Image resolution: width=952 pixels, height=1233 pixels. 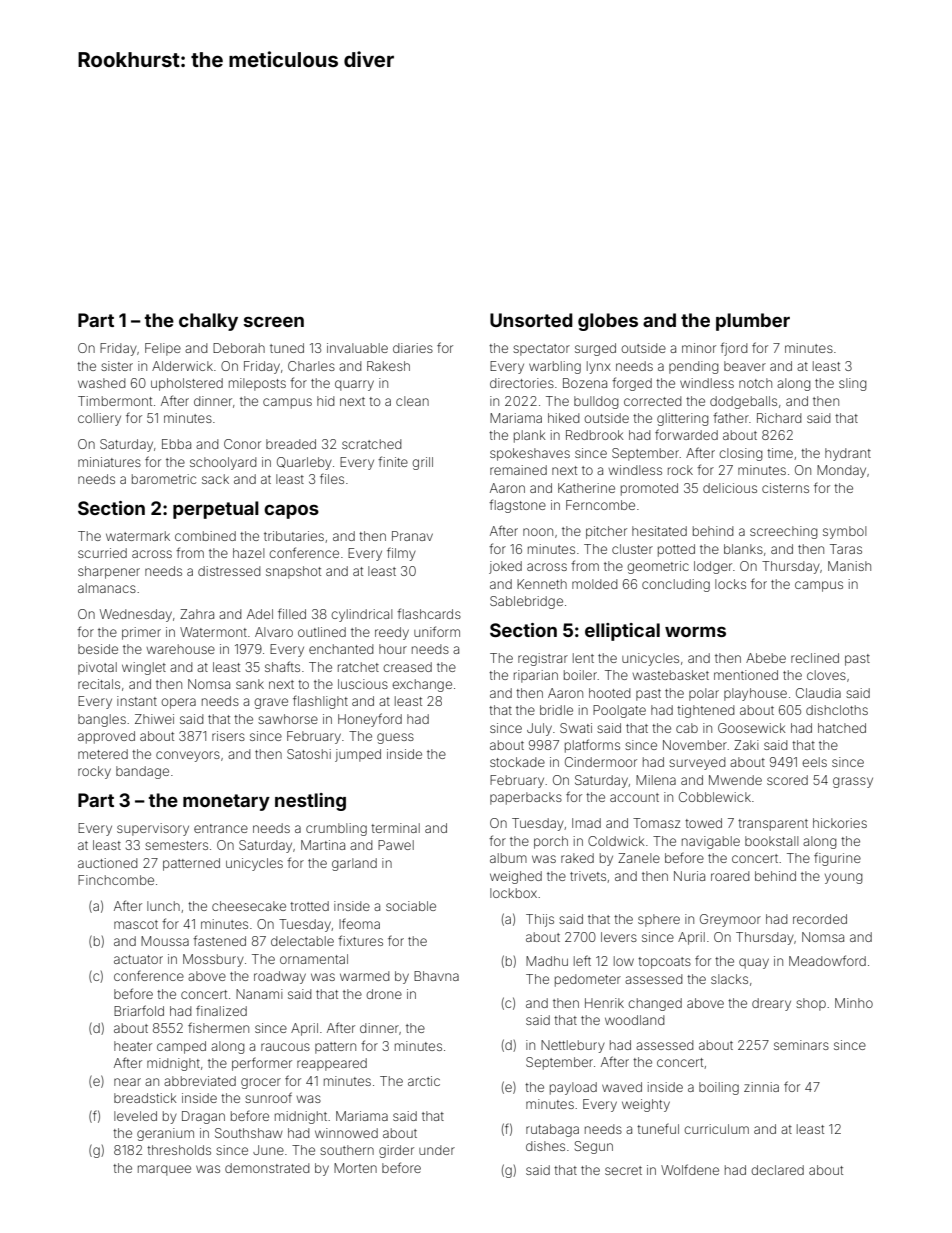 What do you see at coordinates (601, 762) in the page?
I see `Cindermoor` at bounding box center [601, 762].
